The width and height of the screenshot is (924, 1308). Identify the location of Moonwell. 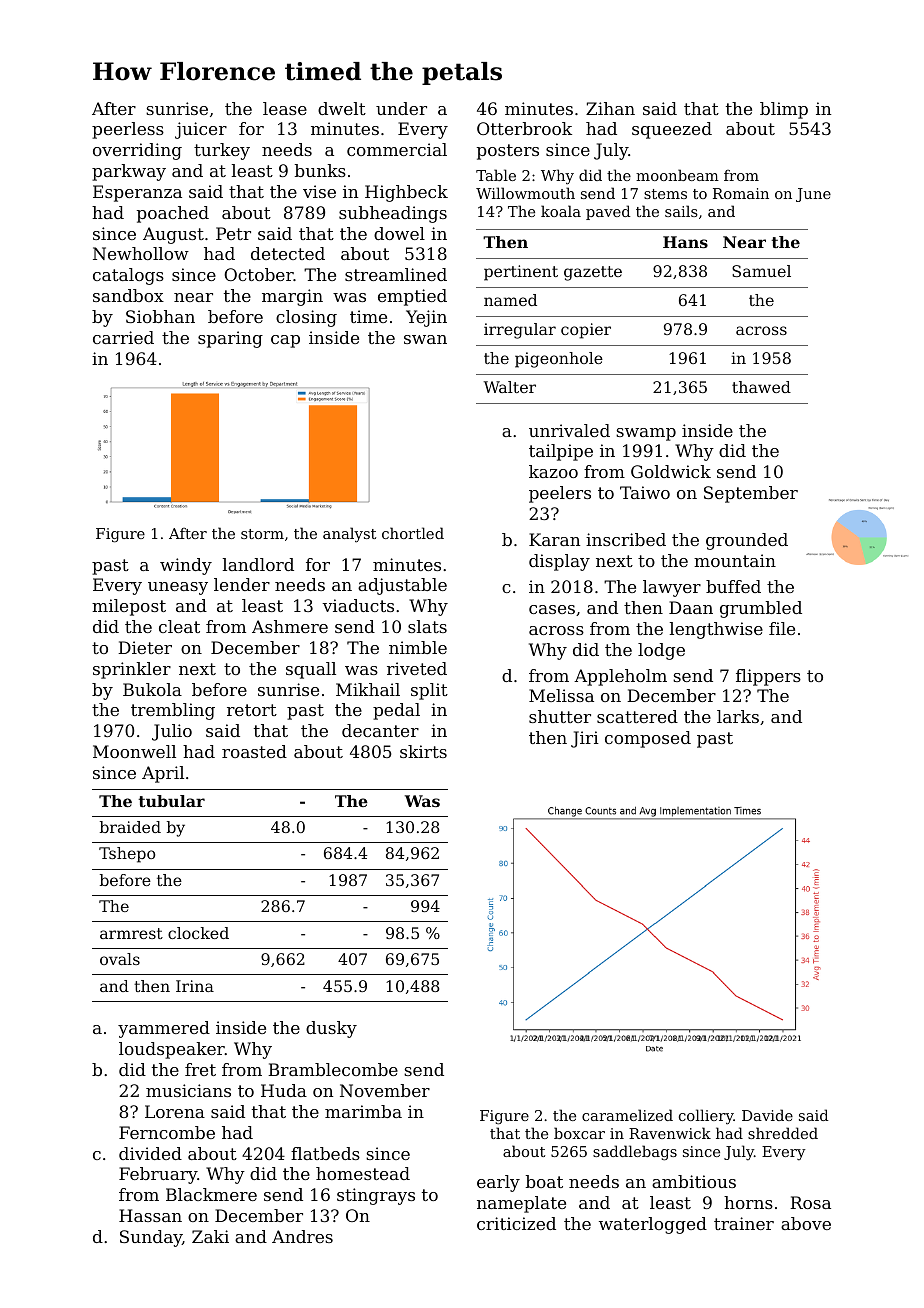
(134, 751).
